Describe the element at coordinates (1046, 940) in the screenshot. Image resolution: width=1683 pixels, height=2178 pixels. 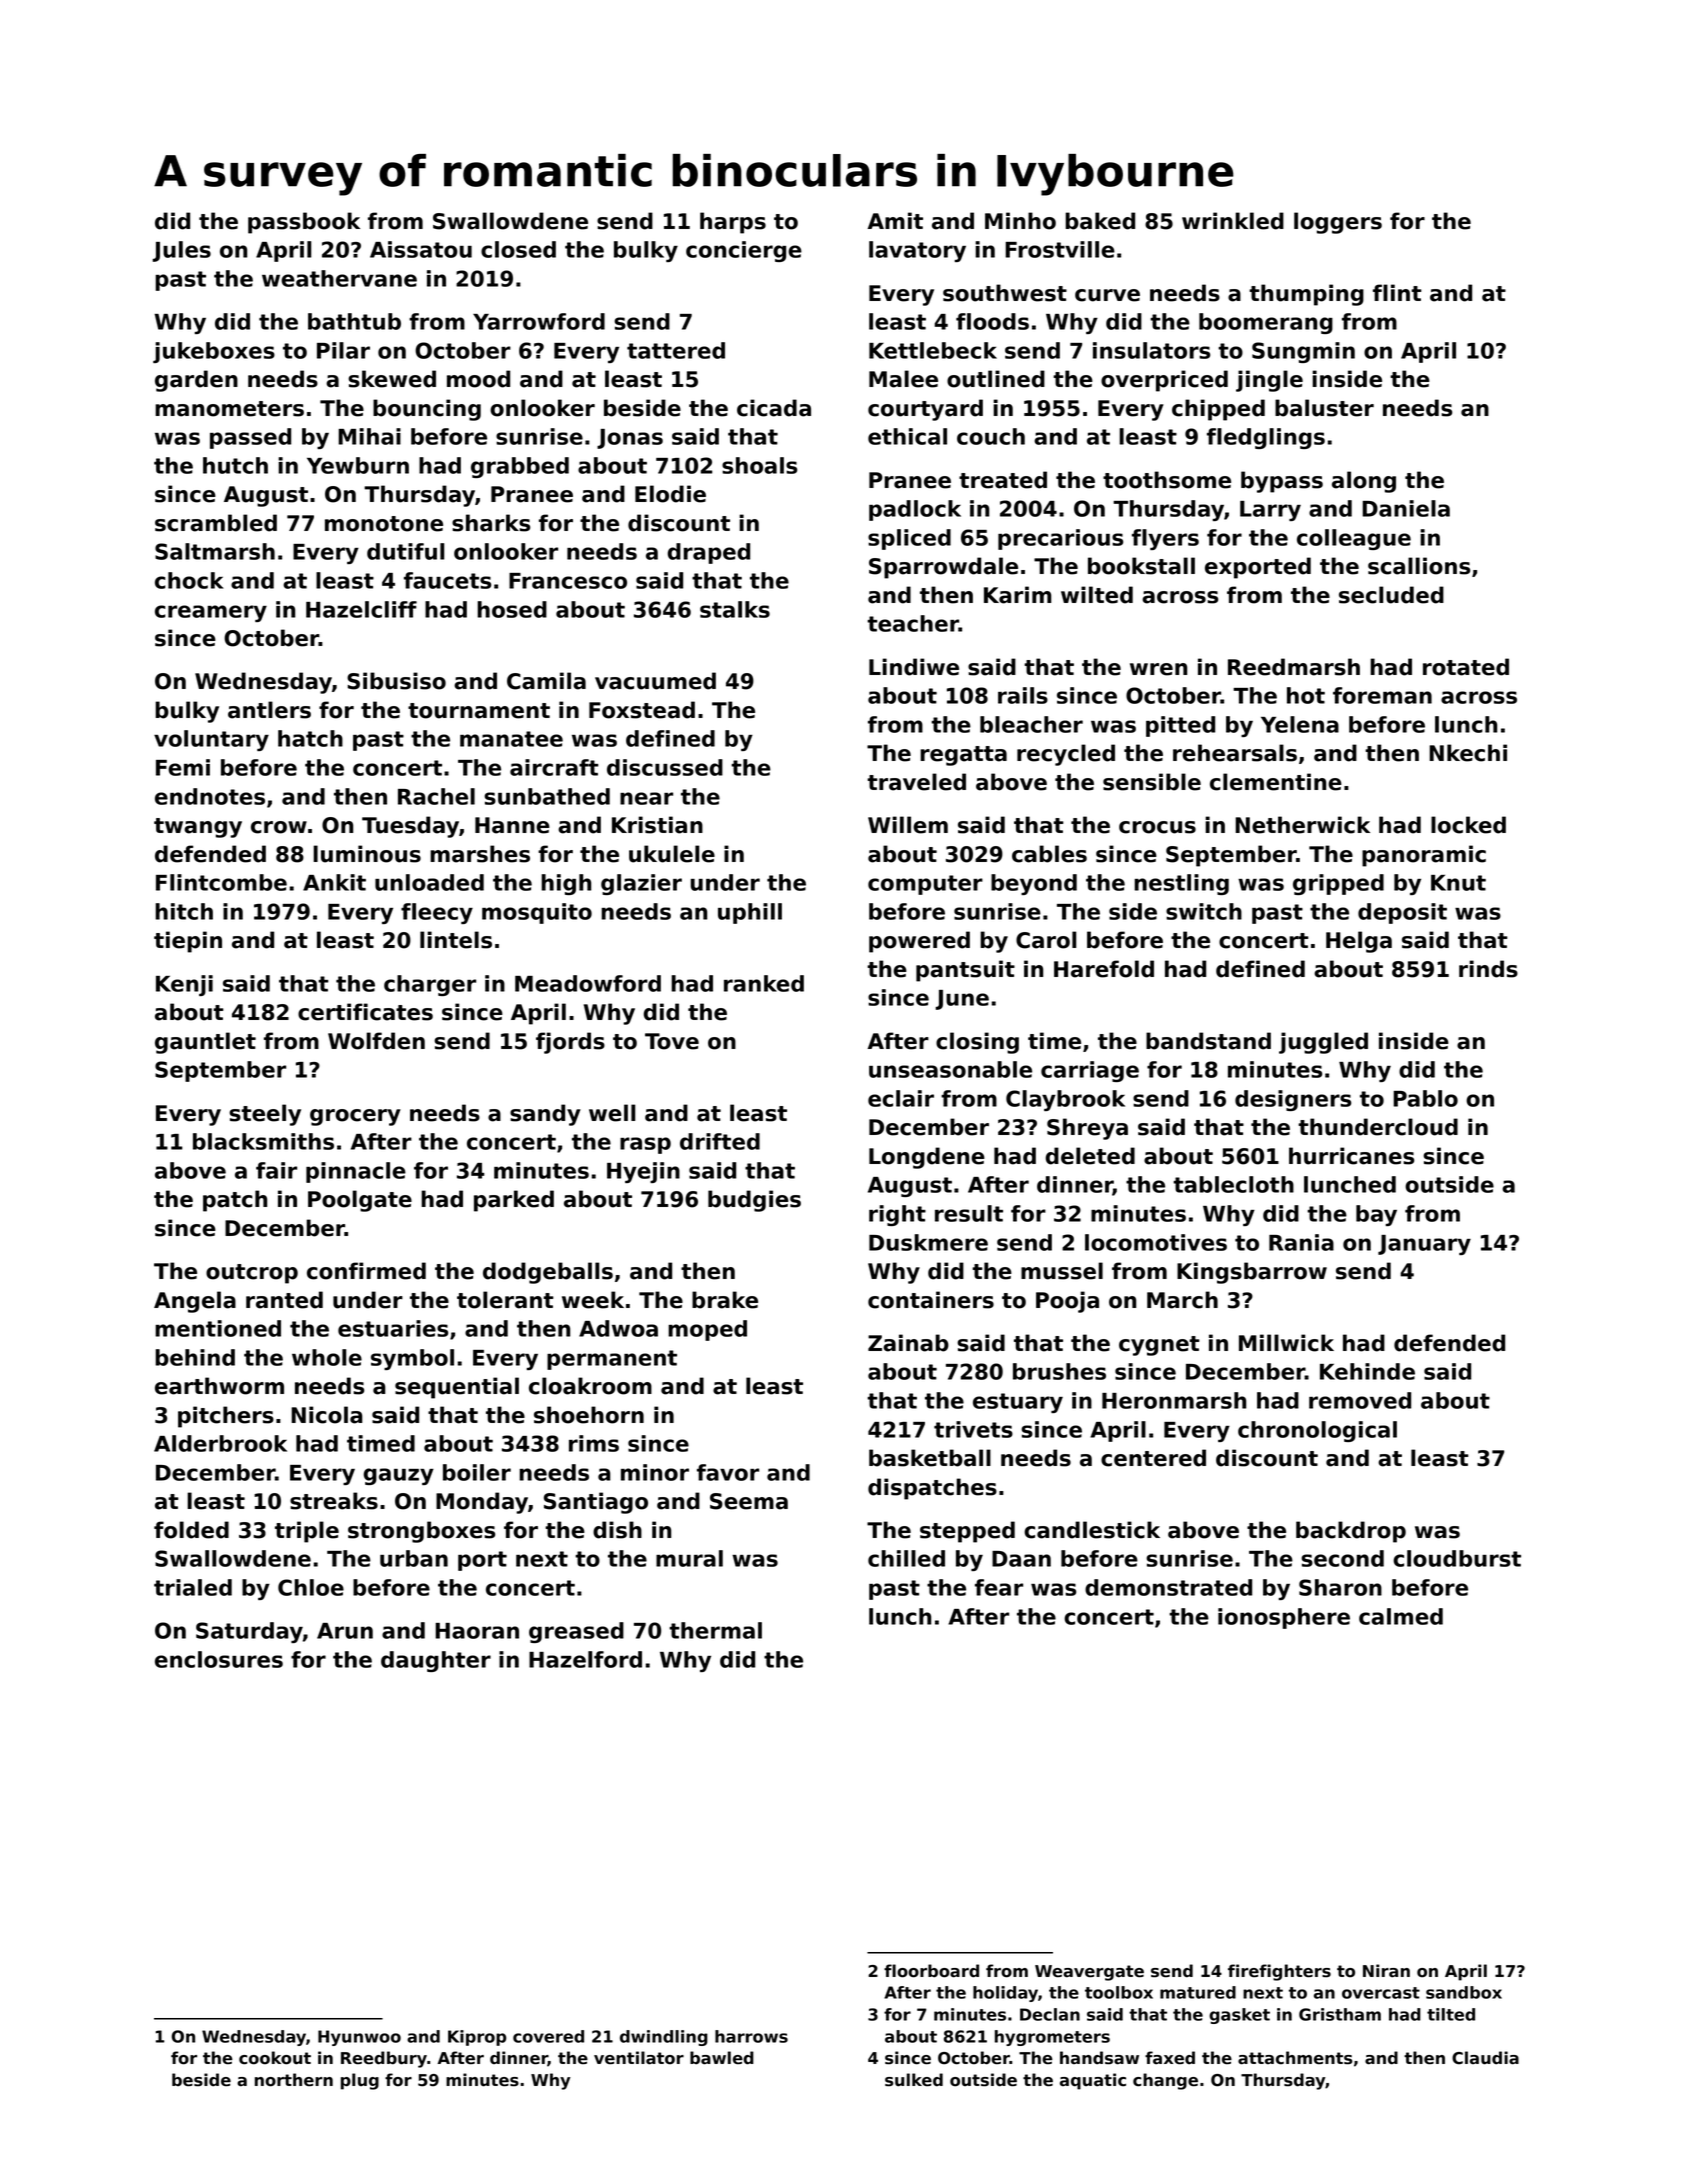
I see `Carol` at that location.
